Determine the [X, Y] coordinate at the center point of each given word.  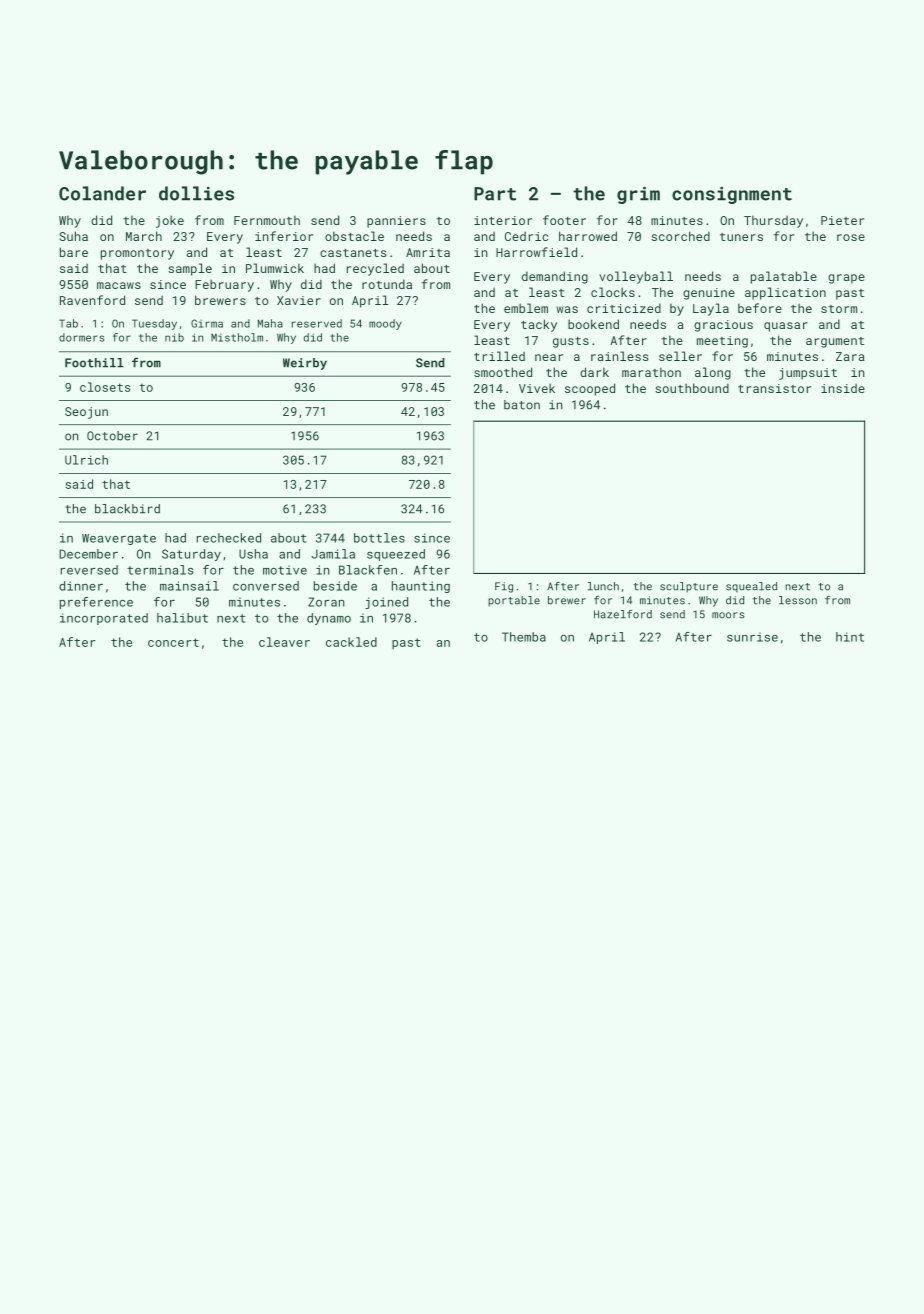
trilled [499, 356]
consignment [732, 195]
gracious [723, 326]
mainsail [189, 586]
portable [514, 601]
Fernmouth [267, 220]
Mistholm [237, 337]
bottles [379, 538]
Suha [73, 236]
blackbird [127, 509]
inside [843, 388]
